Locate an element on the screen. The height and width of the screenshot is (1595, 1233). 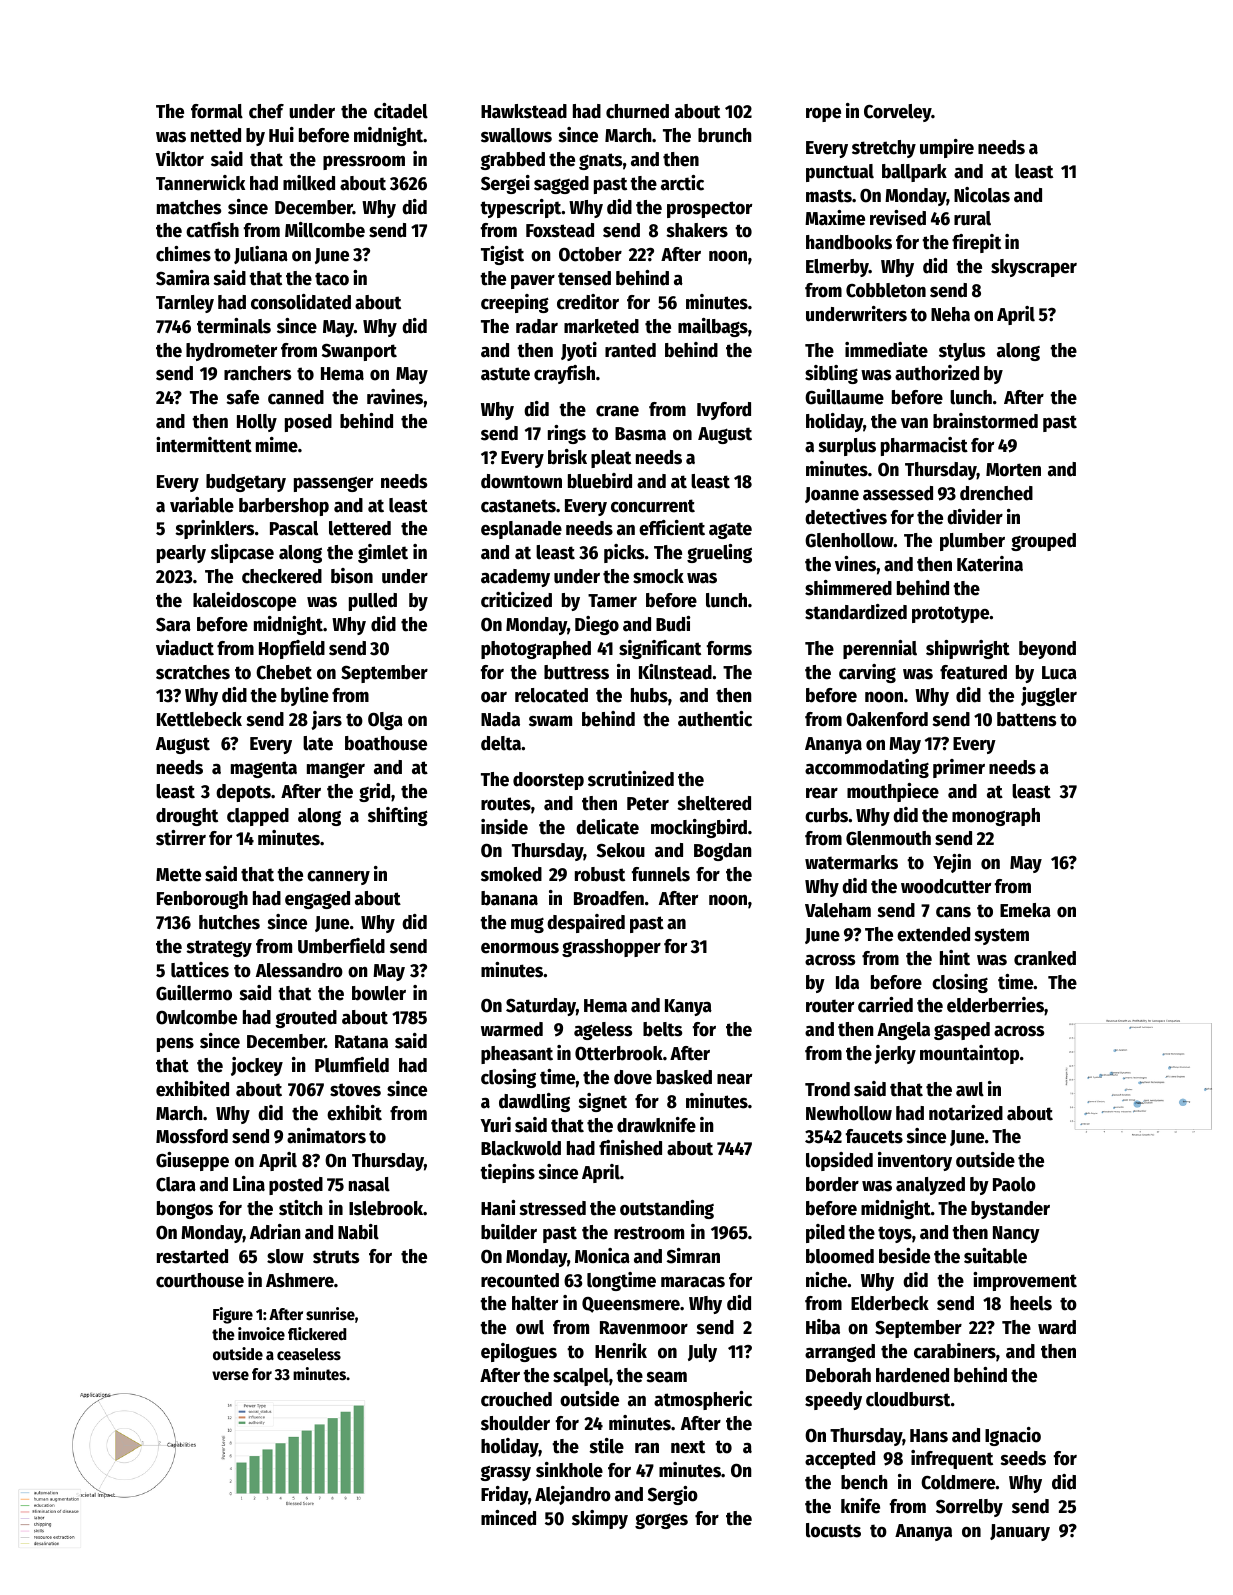
mailbags is located at coordinates (713, 327).
